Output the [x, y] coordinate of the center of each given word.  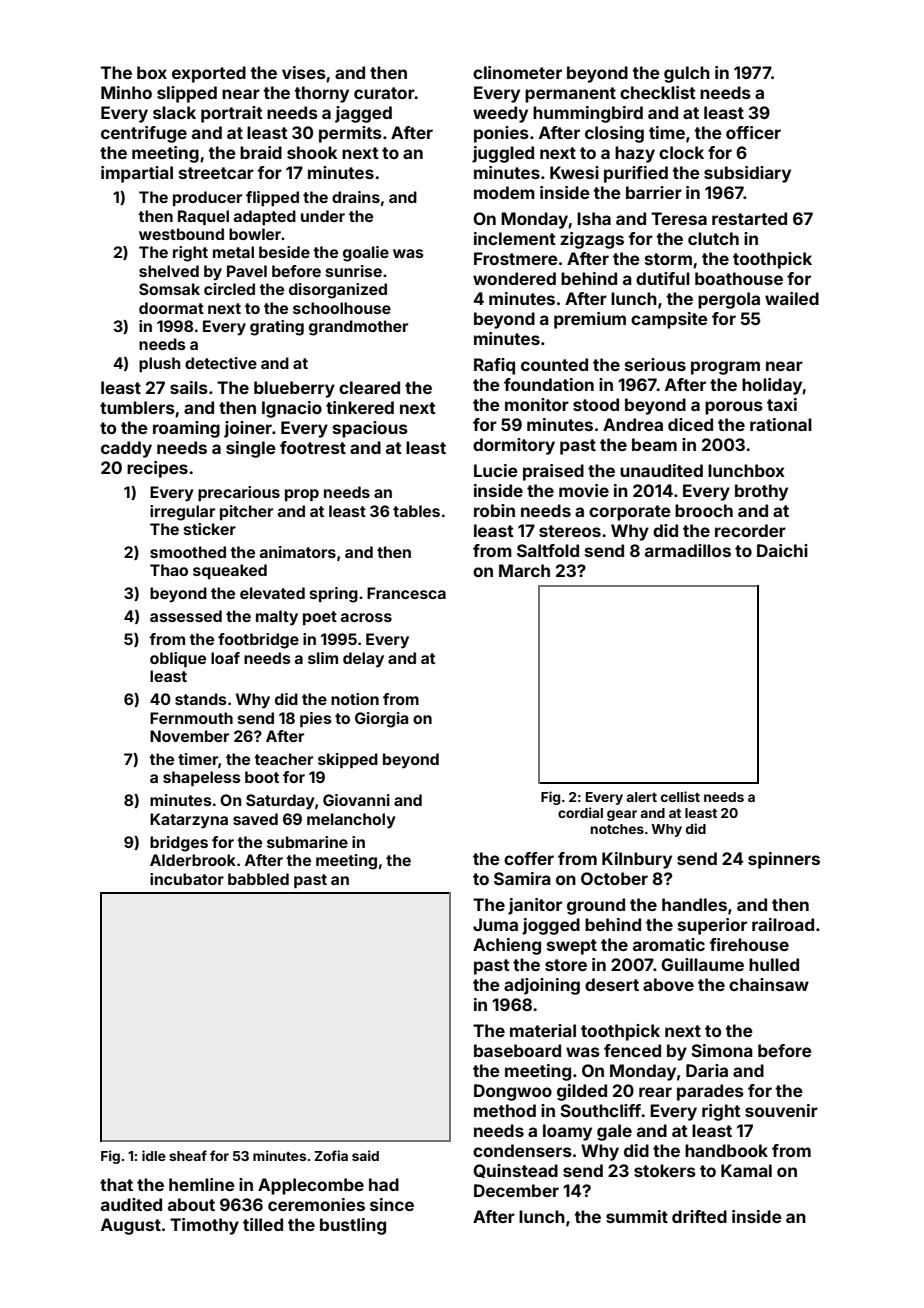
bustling [353, 1226]
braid [261, 152]
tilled [263, 1224]
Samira [522, 878]
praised [553, 472]
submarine [307, 842]
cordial [580, 812]
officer [753, 132]
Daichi [782, 550]
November [189, 736]
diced [690, 424]
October [614, 878]
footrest [313, 447]
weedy [500, 114]
